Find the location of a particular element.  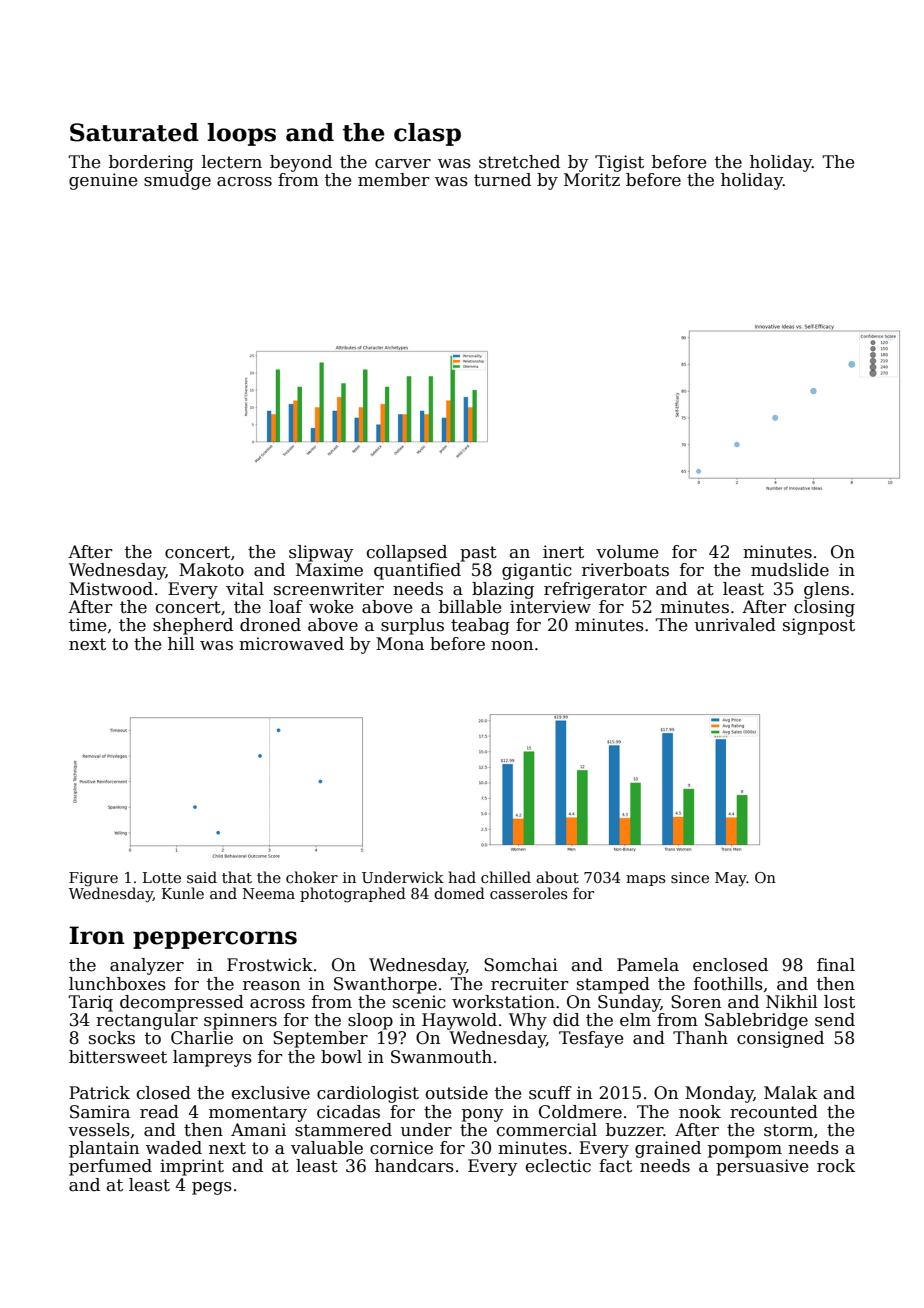

Pamela is located at coordinates (648, 965).
